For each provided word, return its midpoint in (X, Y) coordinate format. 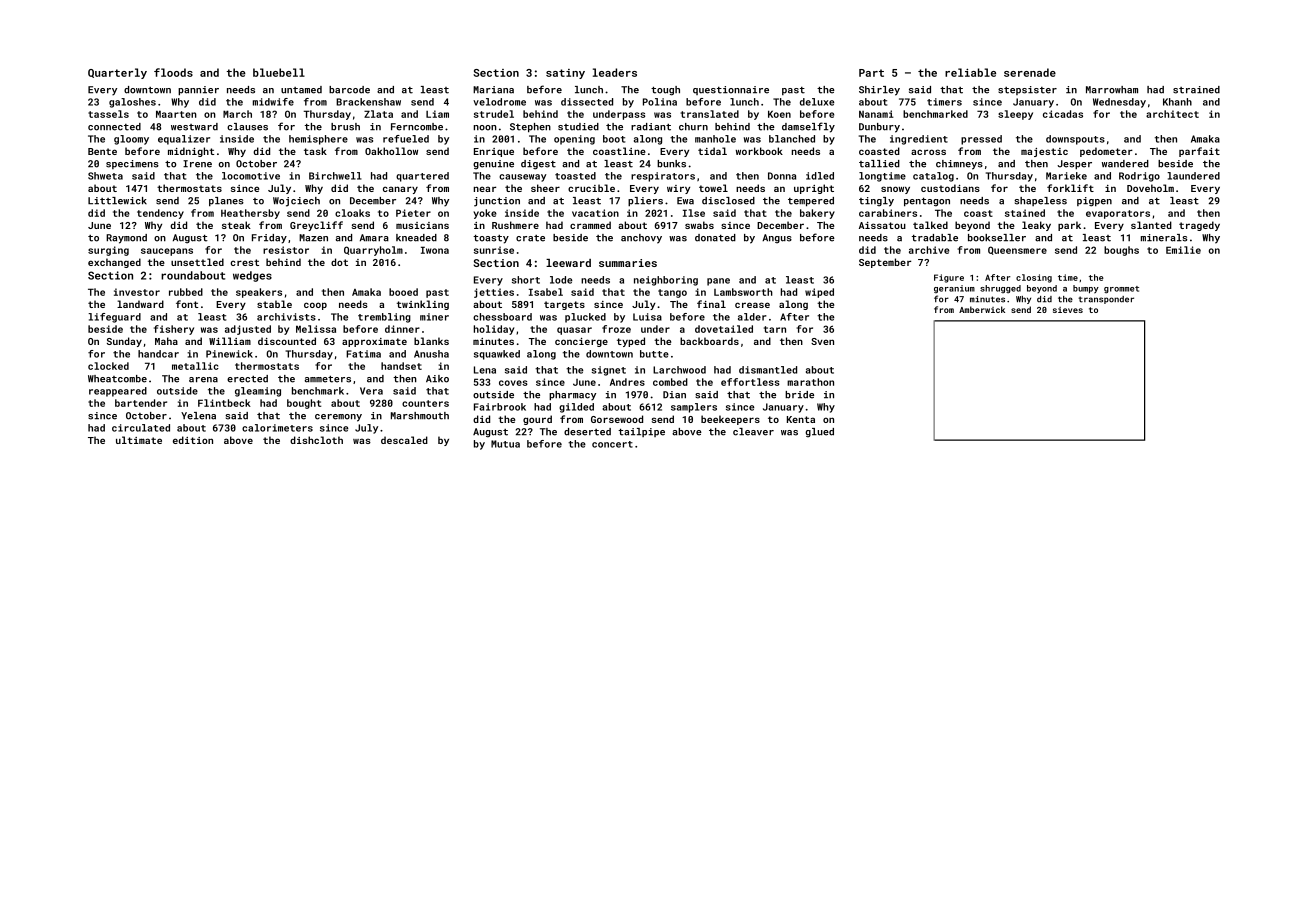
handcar (158, 354)
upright (814, 189)
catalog (933, 177)
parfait (1199, 152)
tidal (712, 151)
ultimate (139, 440)
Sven (822, 341)
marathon (810, 382)
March (237, 114)
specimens (132, 164)
